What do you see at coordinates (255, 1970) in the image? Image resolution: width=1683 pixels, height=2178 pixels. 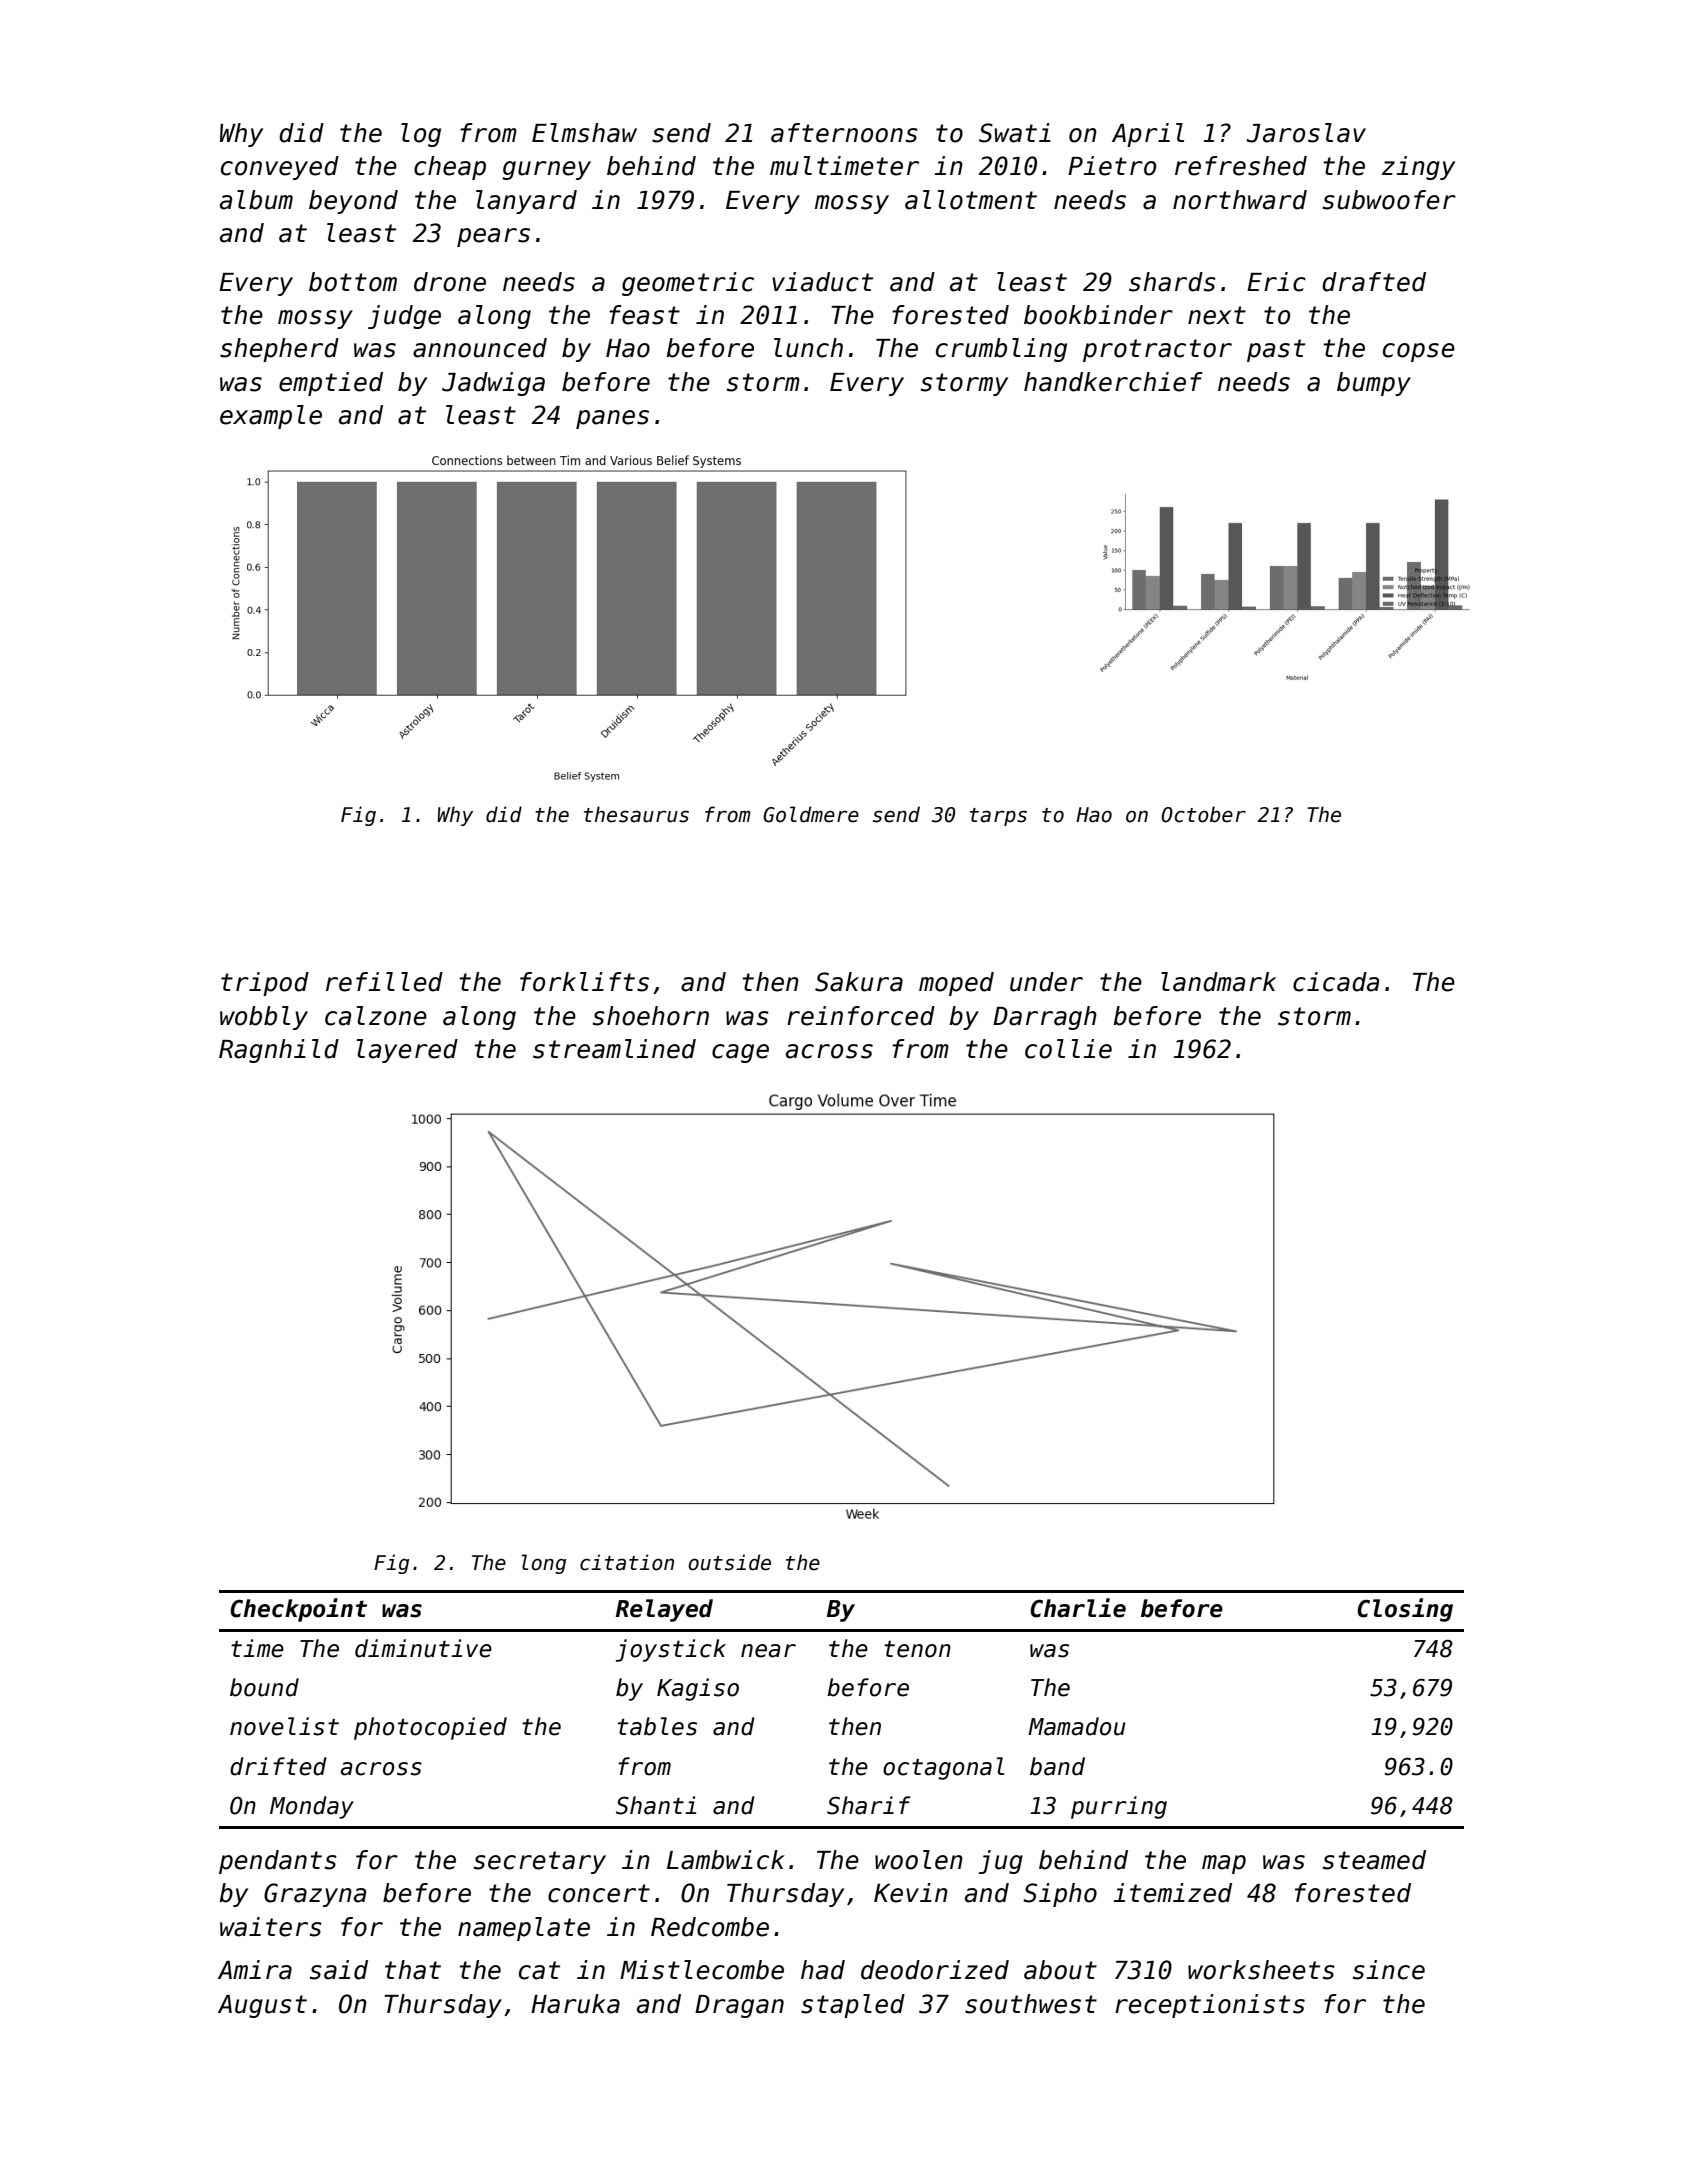 I see `Amira` at bounding box center [255, 1970].
